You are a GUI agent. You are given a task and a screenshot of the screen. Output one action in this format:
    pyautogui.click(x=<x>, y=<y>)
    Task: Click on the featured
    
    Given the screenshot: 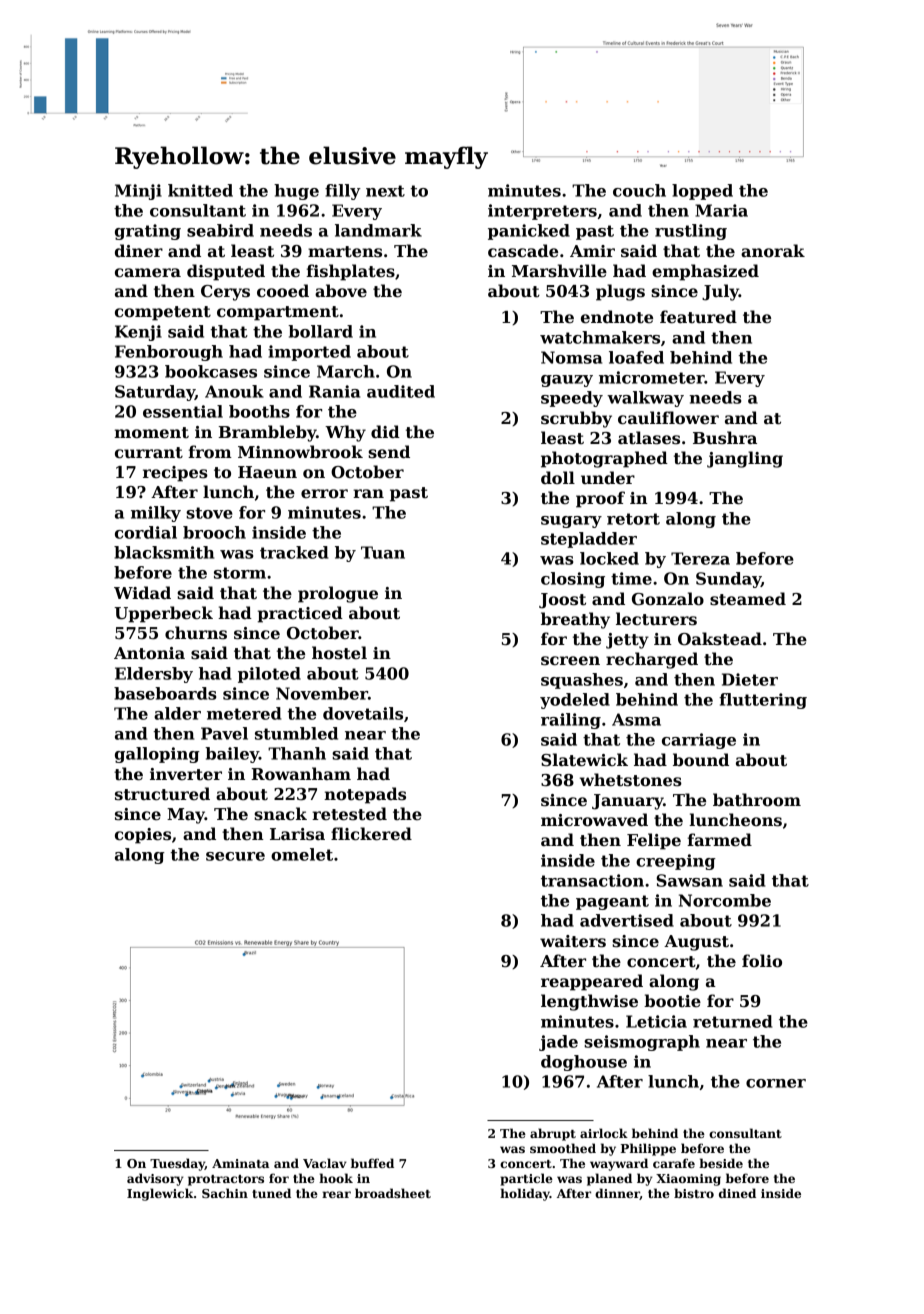 What is the action you would take?
    pyautogui.click(x=698, y=317)
